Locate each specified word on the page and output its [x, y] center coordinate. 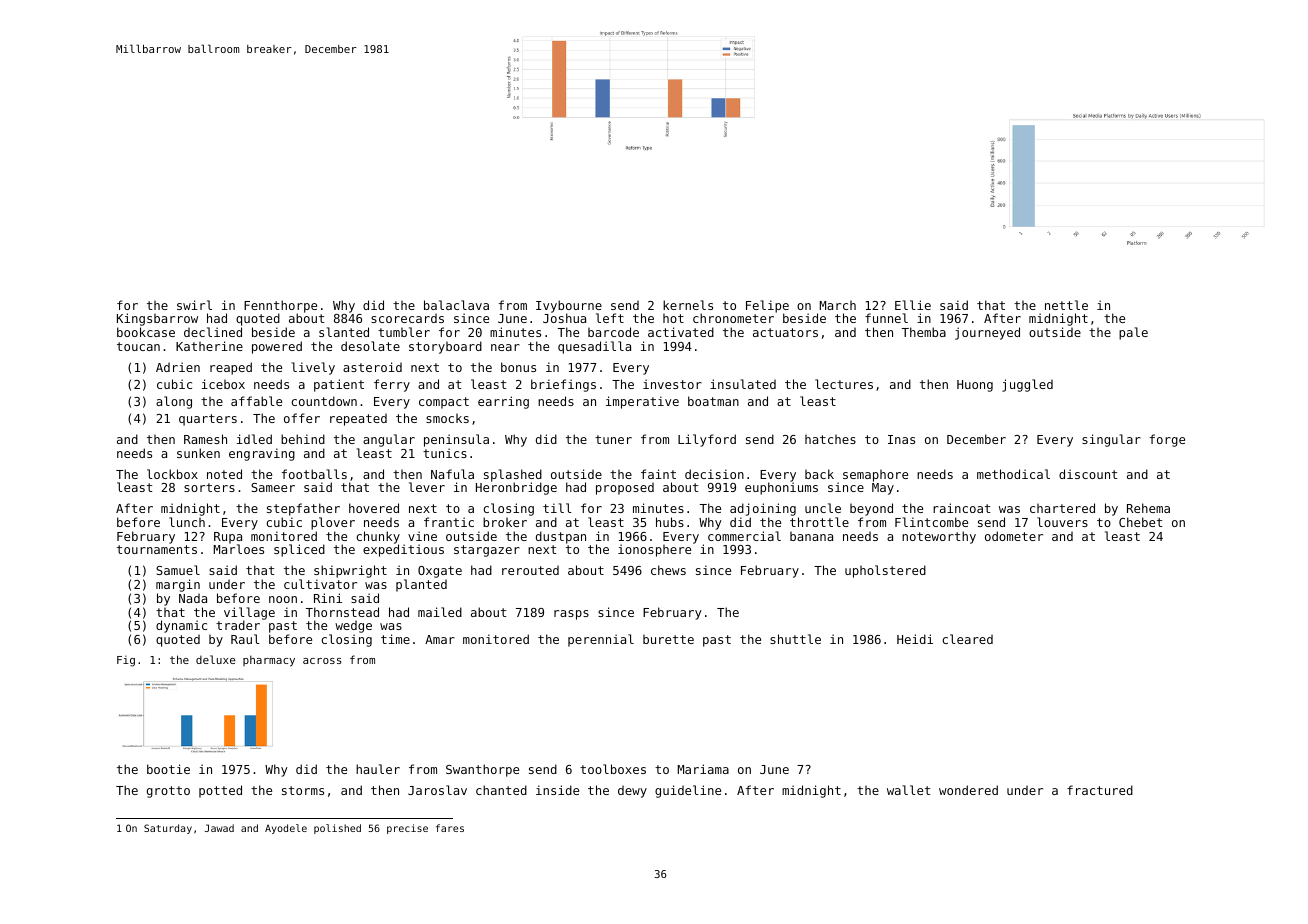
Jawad [219, 828]
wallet [908, 790]
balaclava [456, 305]
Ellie [913, 305]
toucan [138, 346]
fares [450, 828]
